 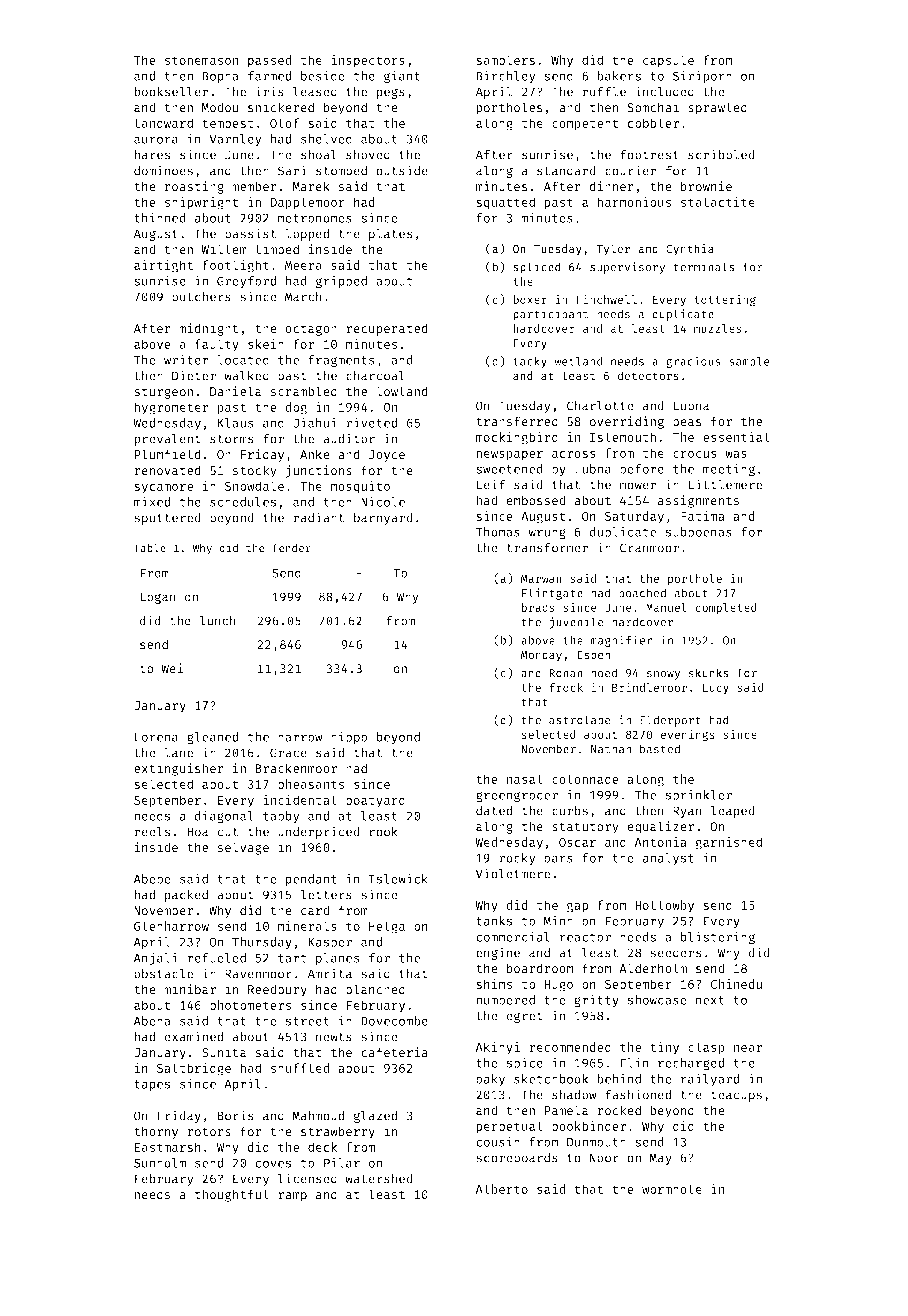 I want to click on transferred, so click(x=517, y=421).
